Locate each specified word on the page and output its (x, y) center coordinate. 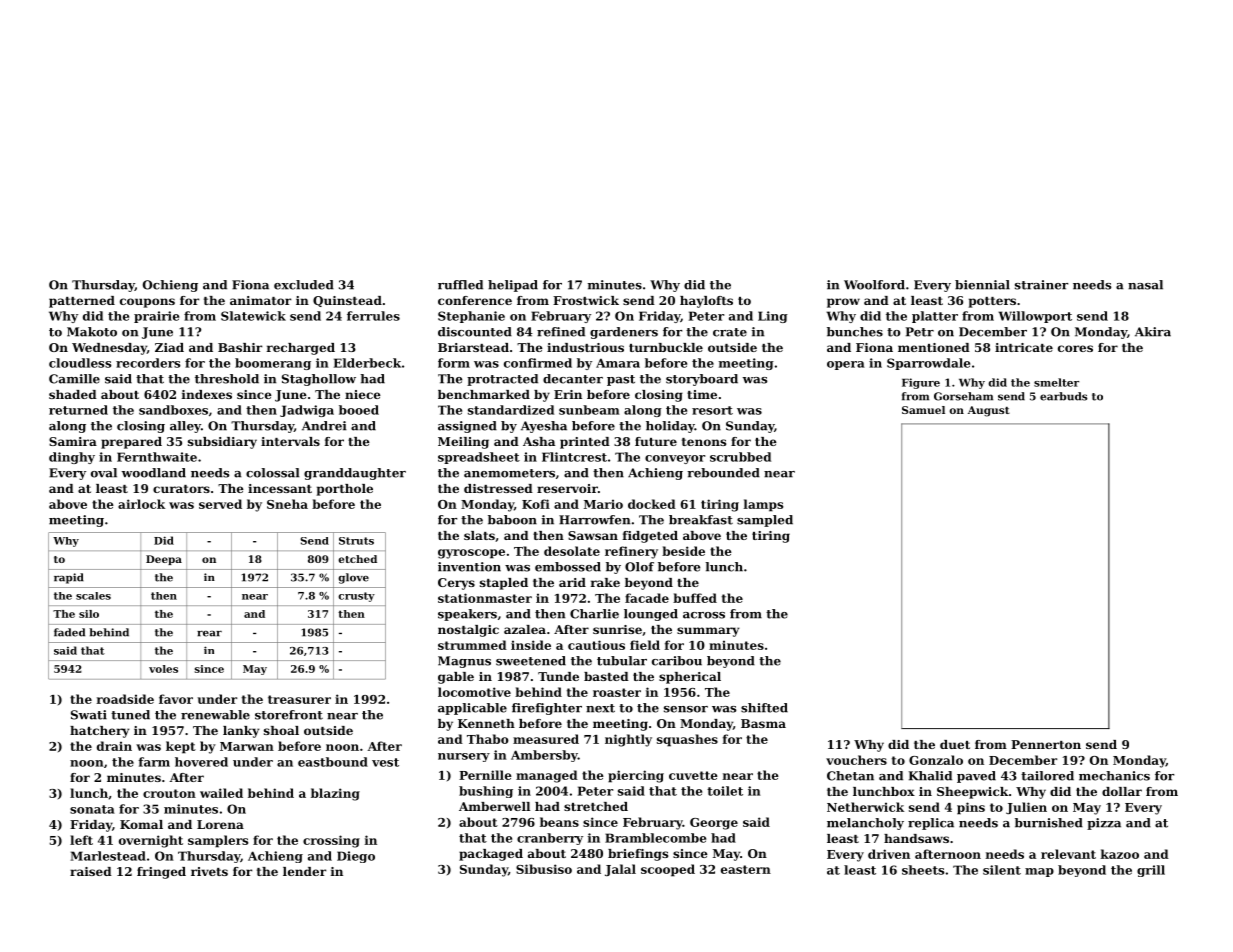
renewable (215, 715)
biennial (982, 285)
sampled (765, 521)
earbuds (1063, 396)
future (656, 441)
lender (304, 871)
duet (955, 744)
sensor (686, 709)
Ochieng (170, 286)
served (220, 504)
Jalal (620, 870)
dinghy (72, 458)
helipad (513, 286)
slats (479, 535)
